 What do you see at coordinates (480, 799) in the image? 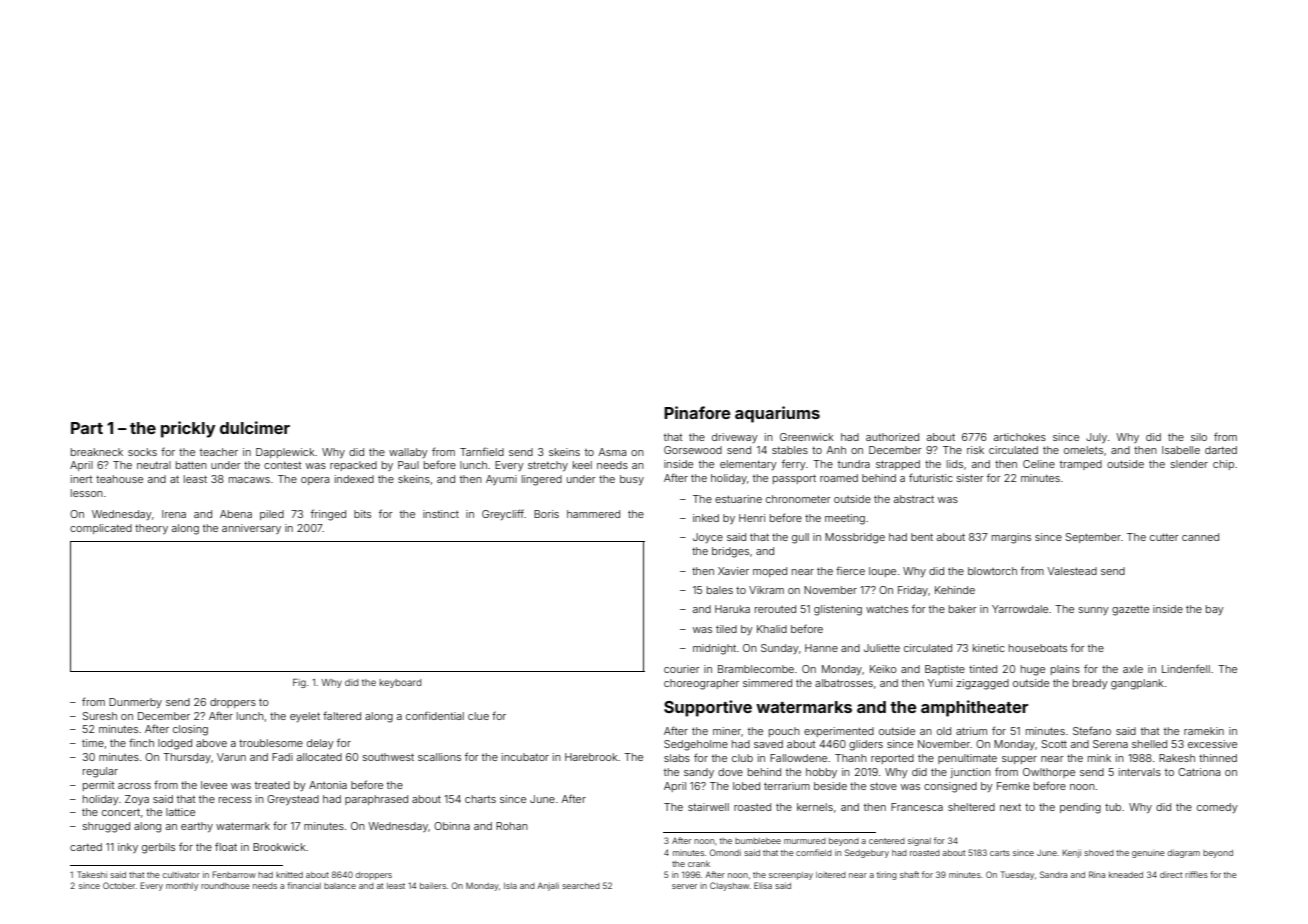
I see `charts` at bounding box center [480, 799].
